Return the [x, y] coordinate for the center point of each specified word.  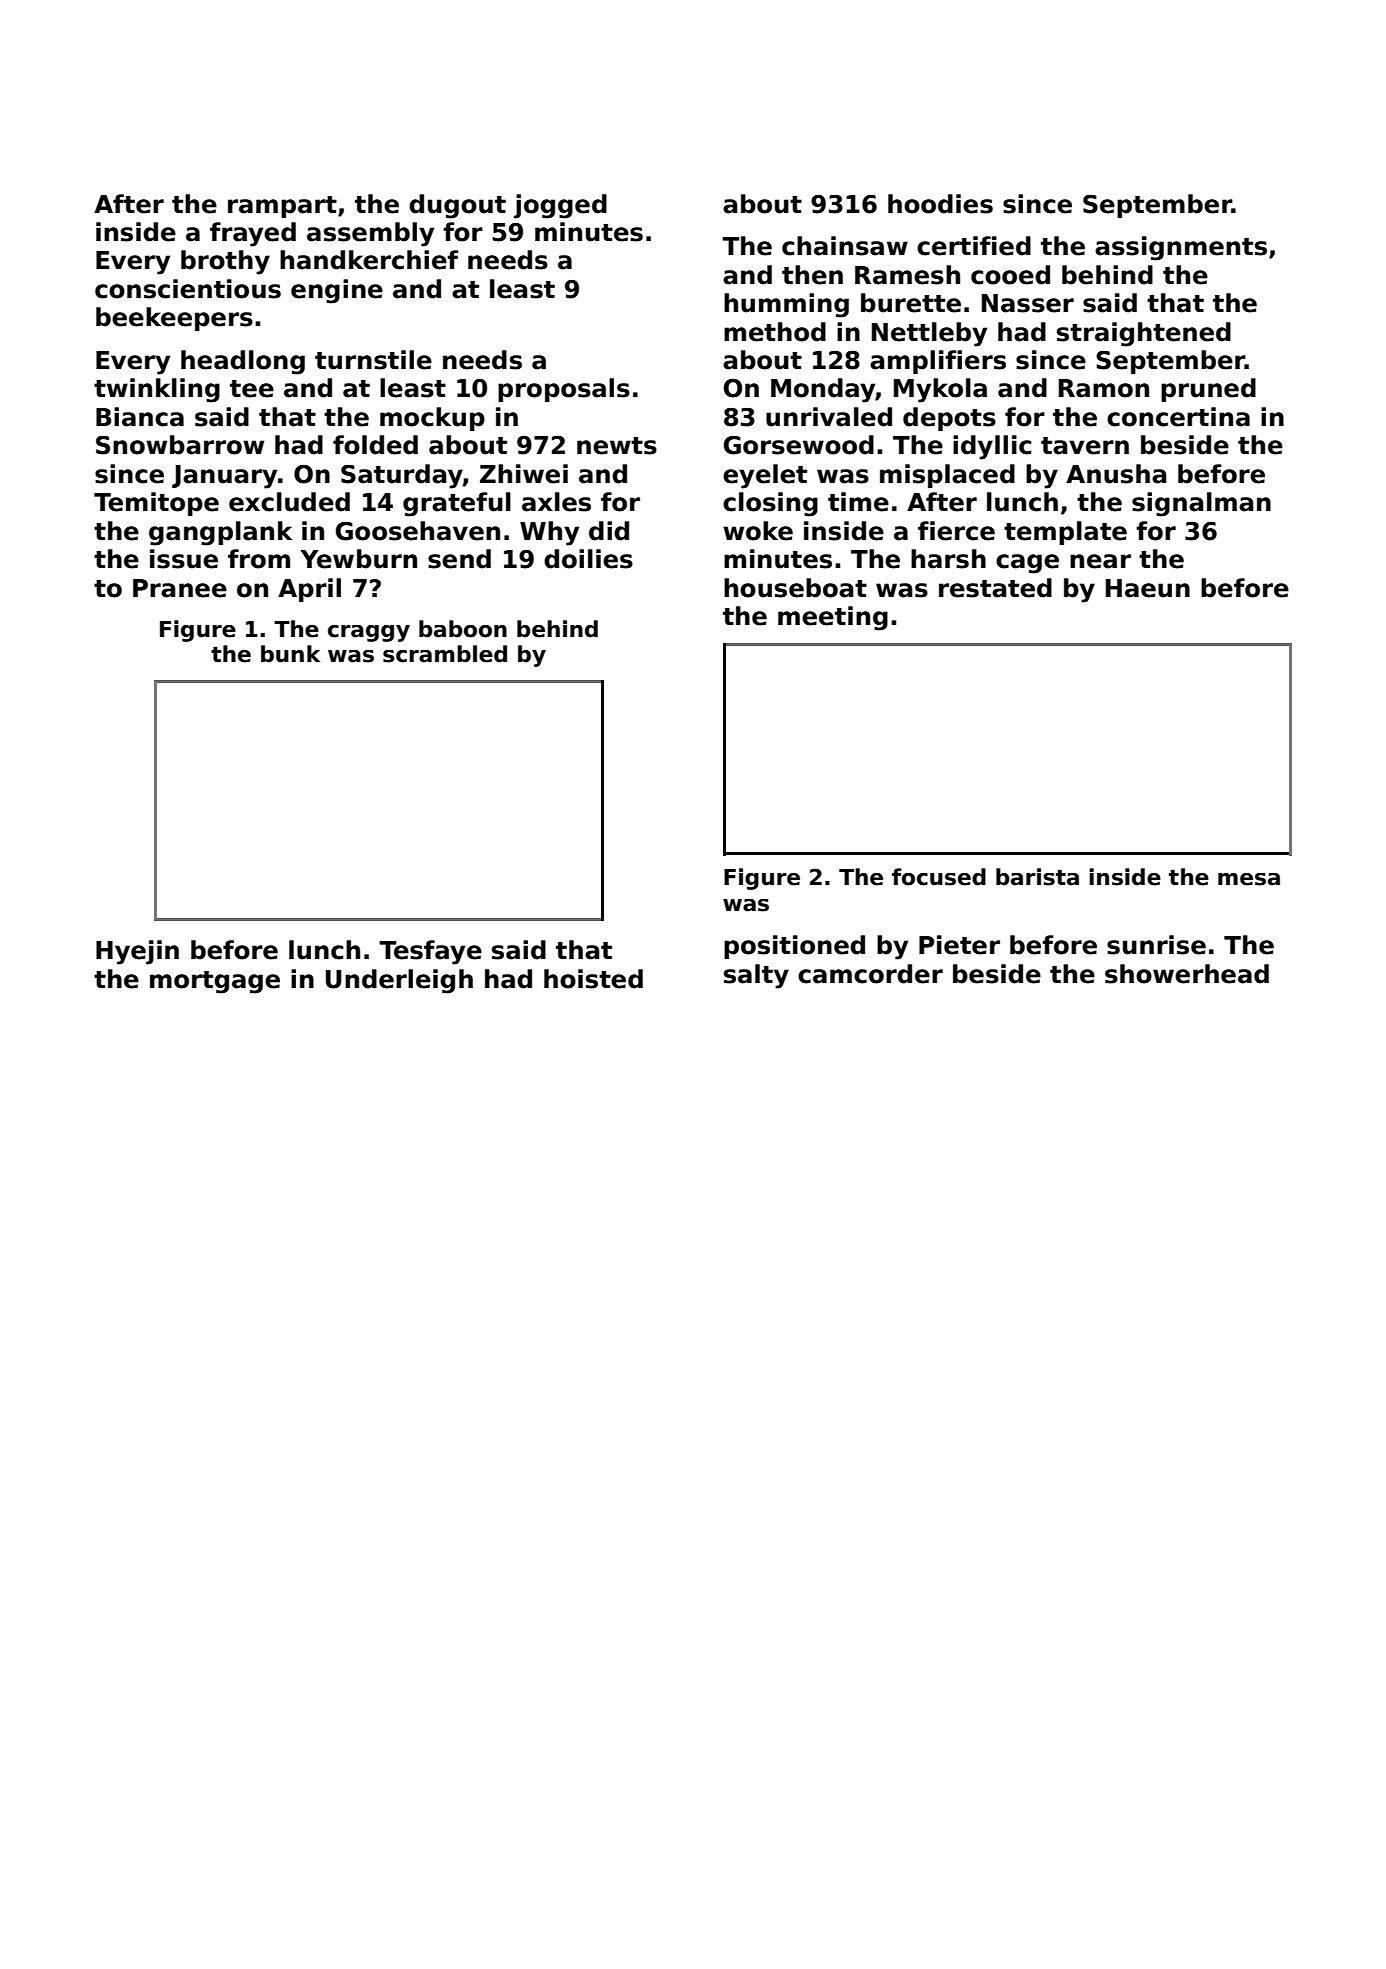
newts [617, 446]
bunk [290, 654]
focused [939, 877]
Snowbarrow [180, 445]
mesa [1249, 879]
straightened [1144, 334]
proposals [564, 390]
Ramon [1104, 388]
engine [337, 291]
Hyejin [137, 952]
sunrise [1156, 945]
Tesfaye [430, 952]
